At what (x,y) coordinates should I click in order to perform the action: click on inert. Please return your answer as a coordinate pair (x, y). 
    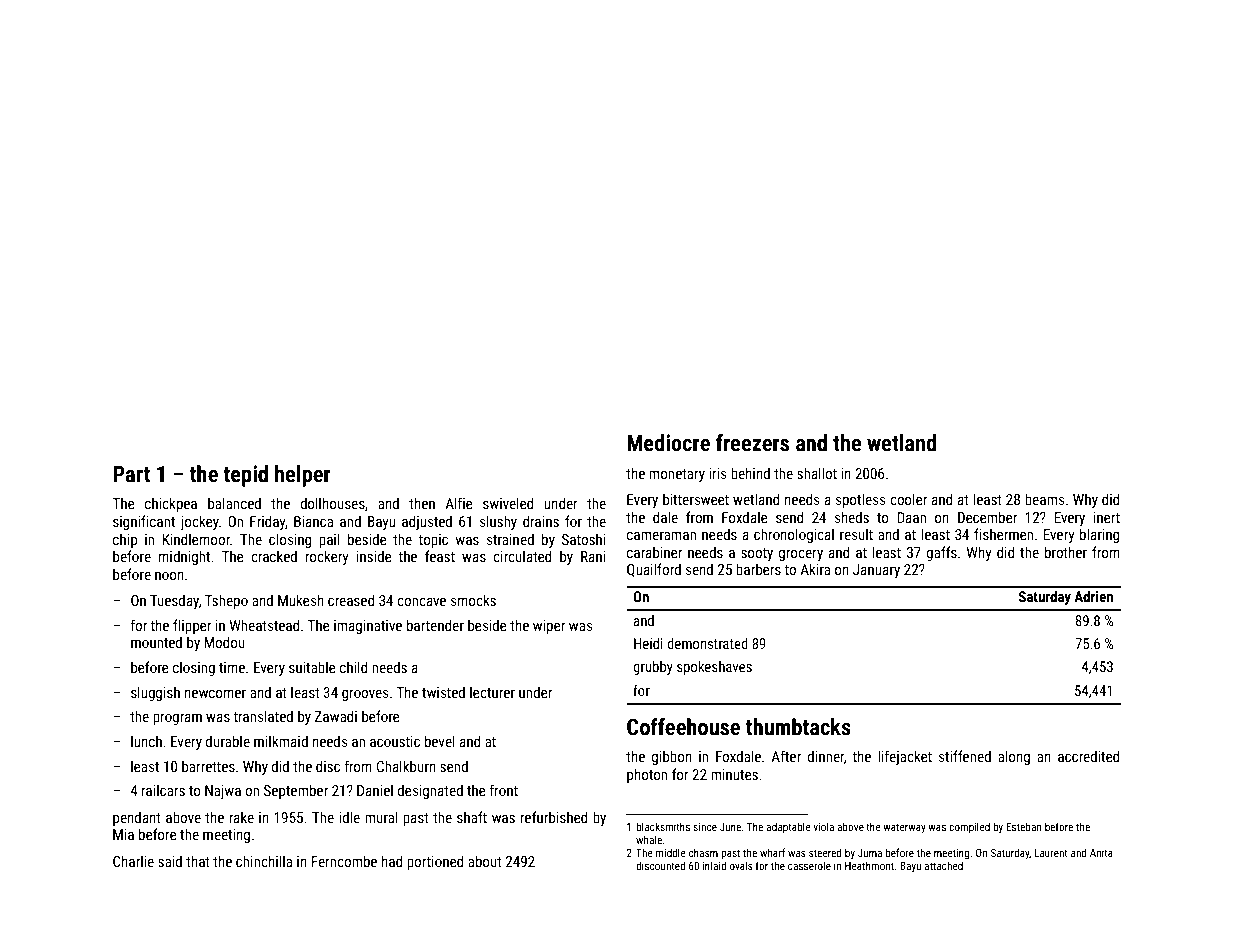
    Looking at the image, I should click on (1107, 517).
